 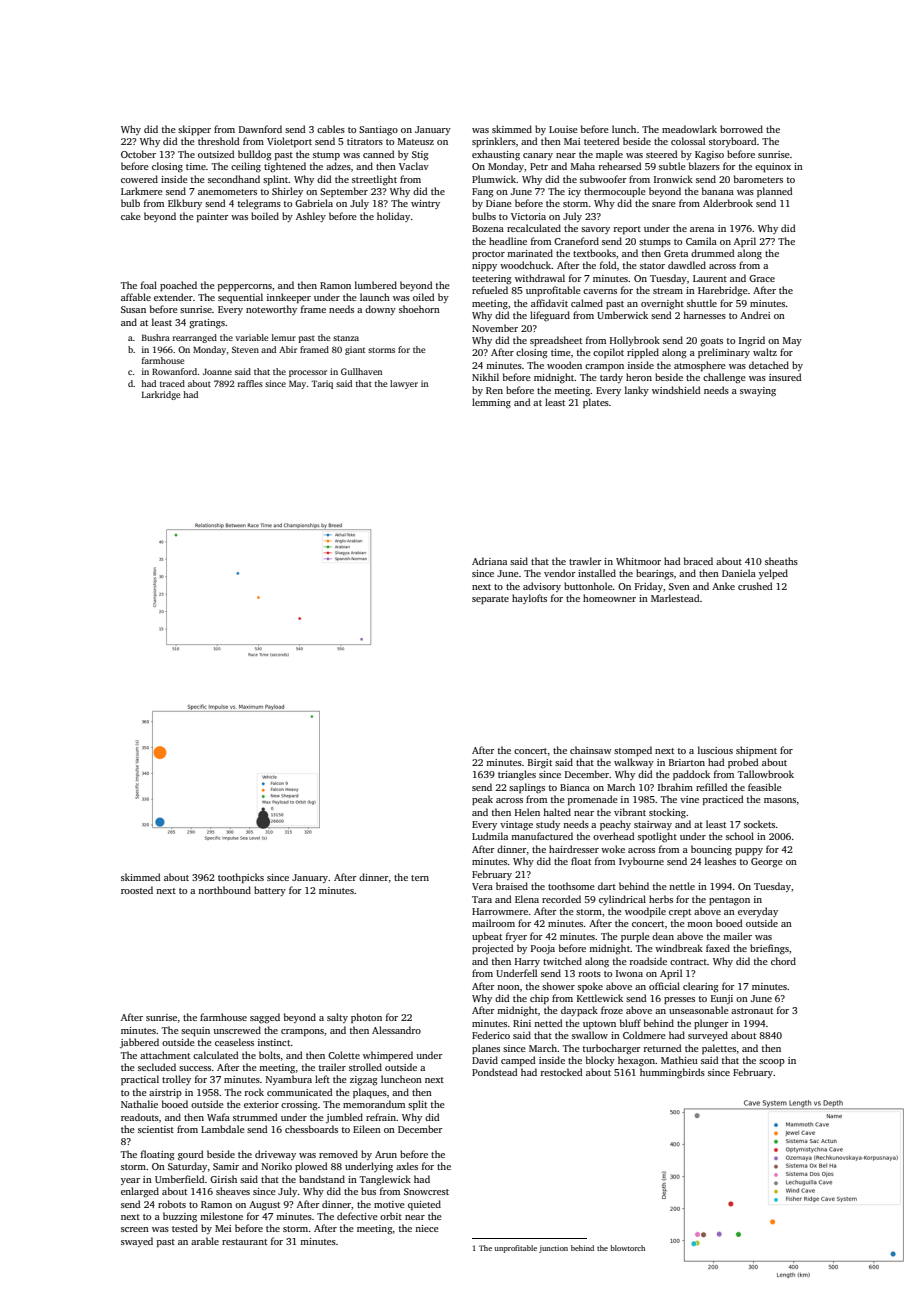 I want to click on sprinklers, so click(x=494, y=142).
